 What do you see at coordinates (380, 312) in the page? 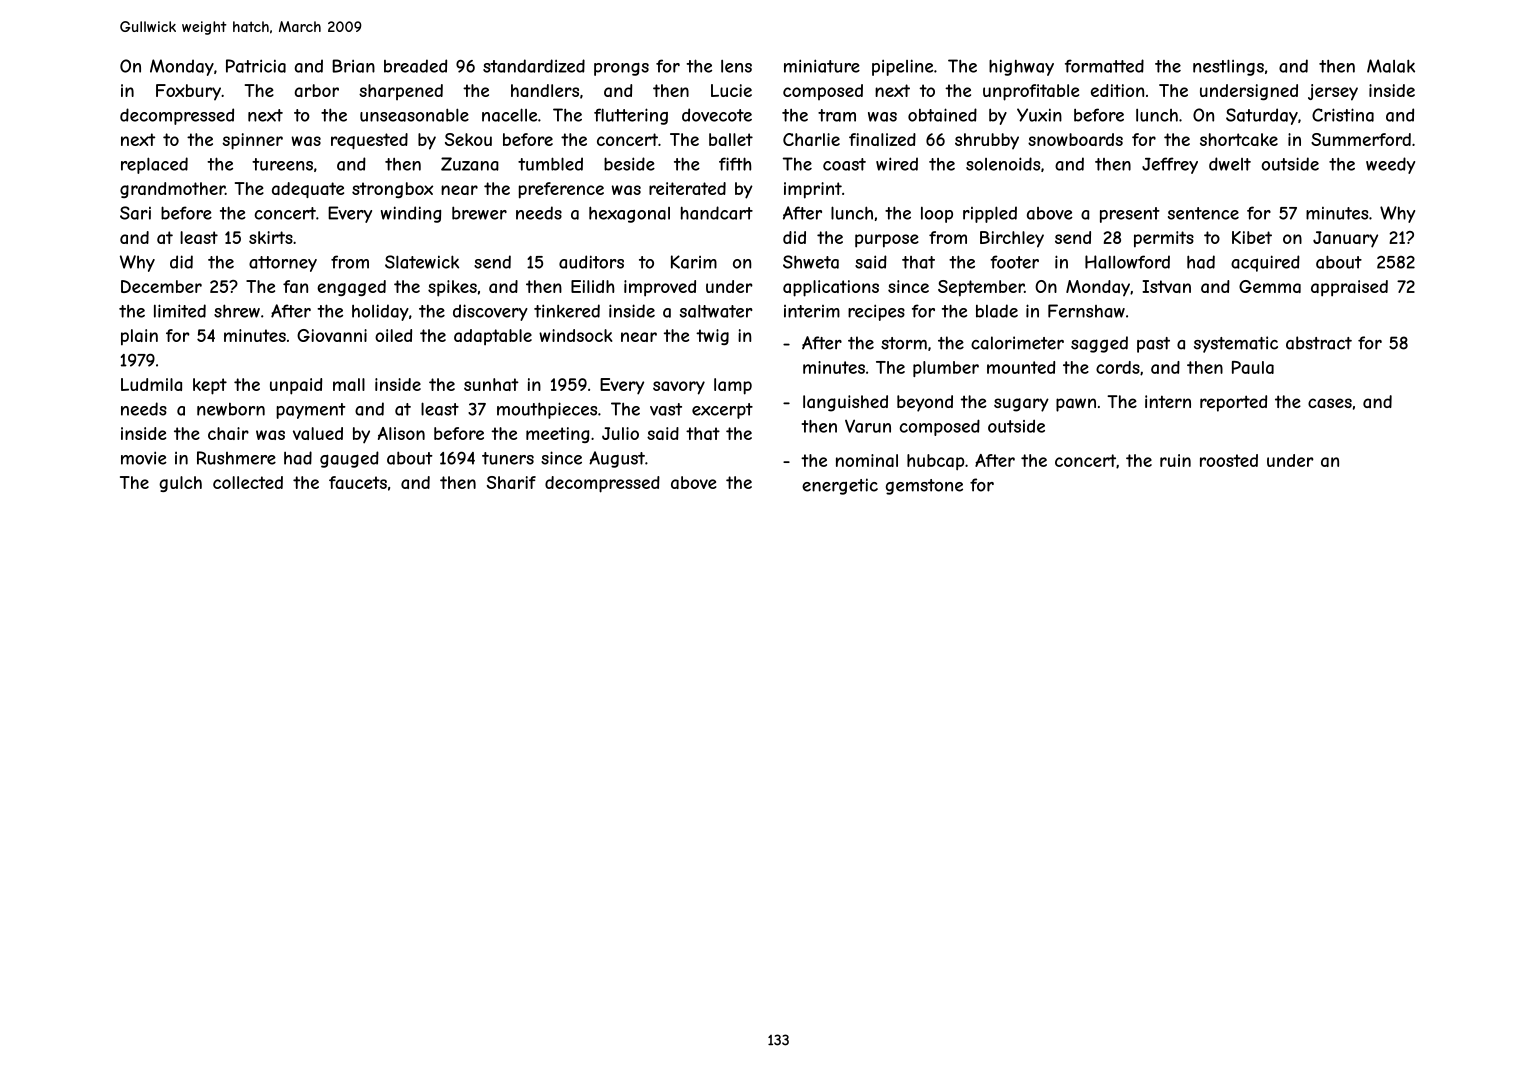
I see `holiday` at bounding box center [380, 312].
